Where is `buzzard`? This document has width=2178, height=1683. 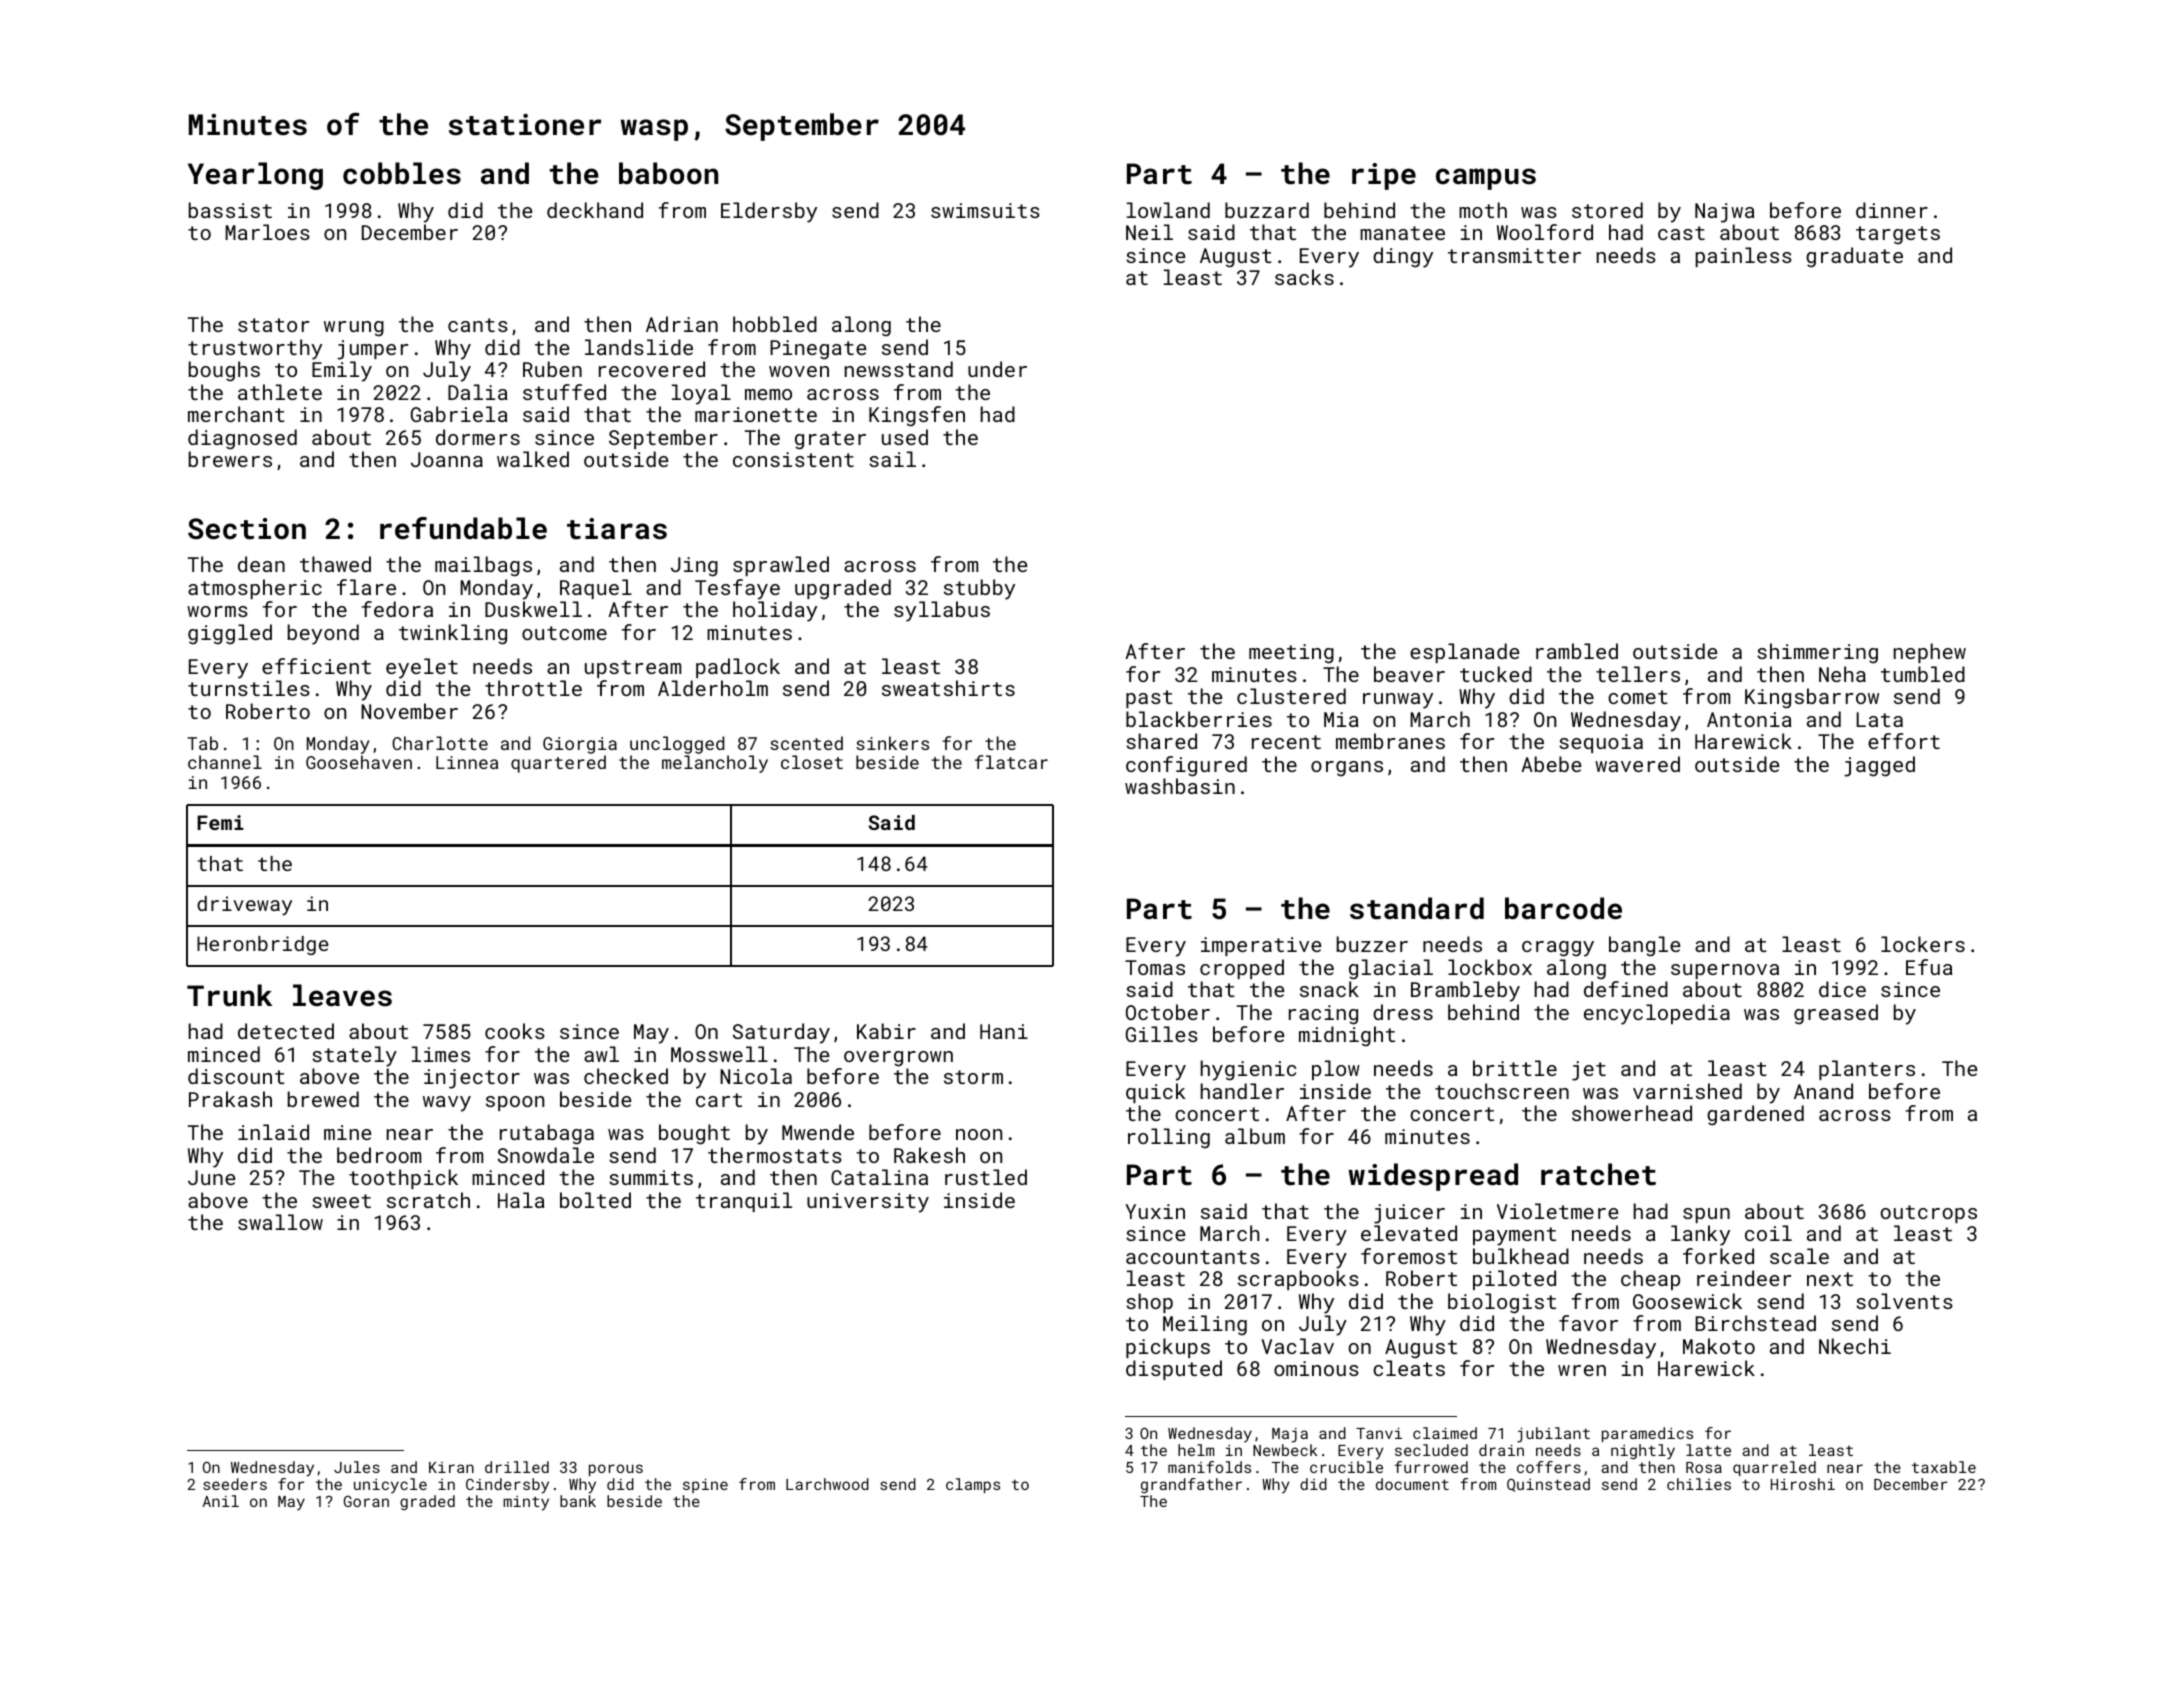
buzzard is located at coordinates (1267, 210).
